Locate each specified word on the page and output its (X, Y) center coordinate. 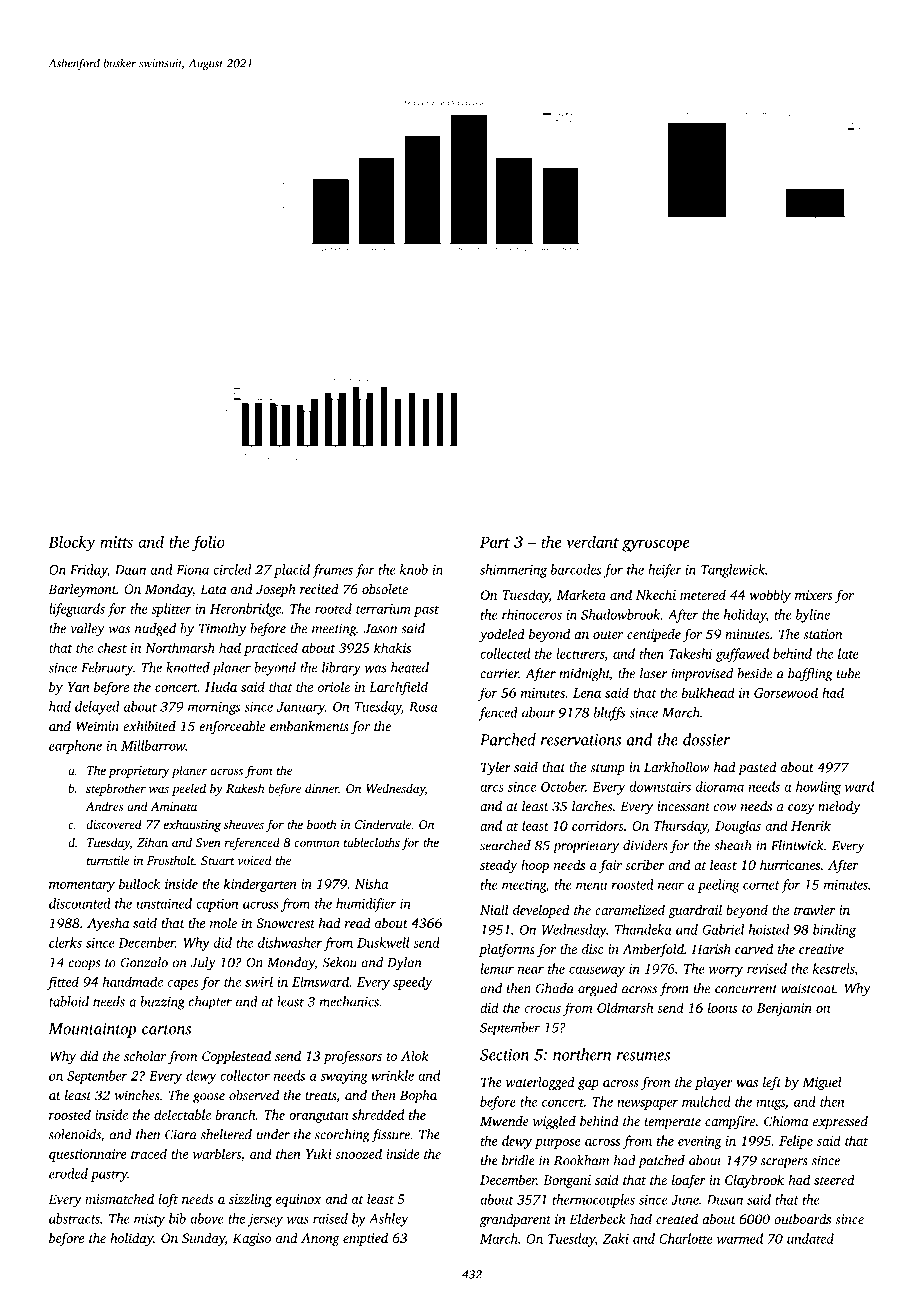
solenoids (75, 1134)
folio (208, 543)
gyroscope (656, 545)
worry (726, 971)
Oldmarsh (625, 1007)
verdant (592, 541)
